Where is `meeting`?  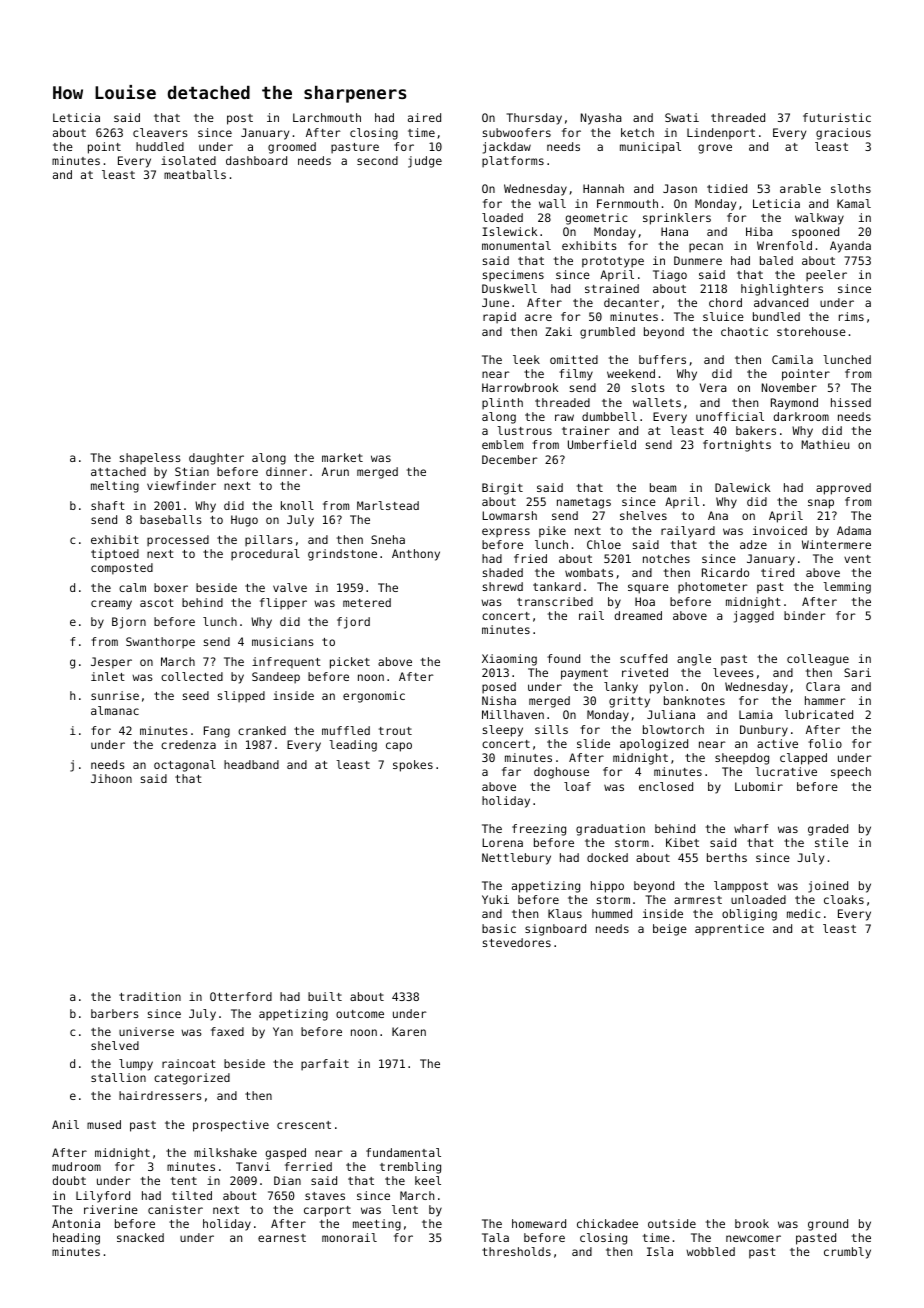
meeting is located at coordinates (377, 1225).
